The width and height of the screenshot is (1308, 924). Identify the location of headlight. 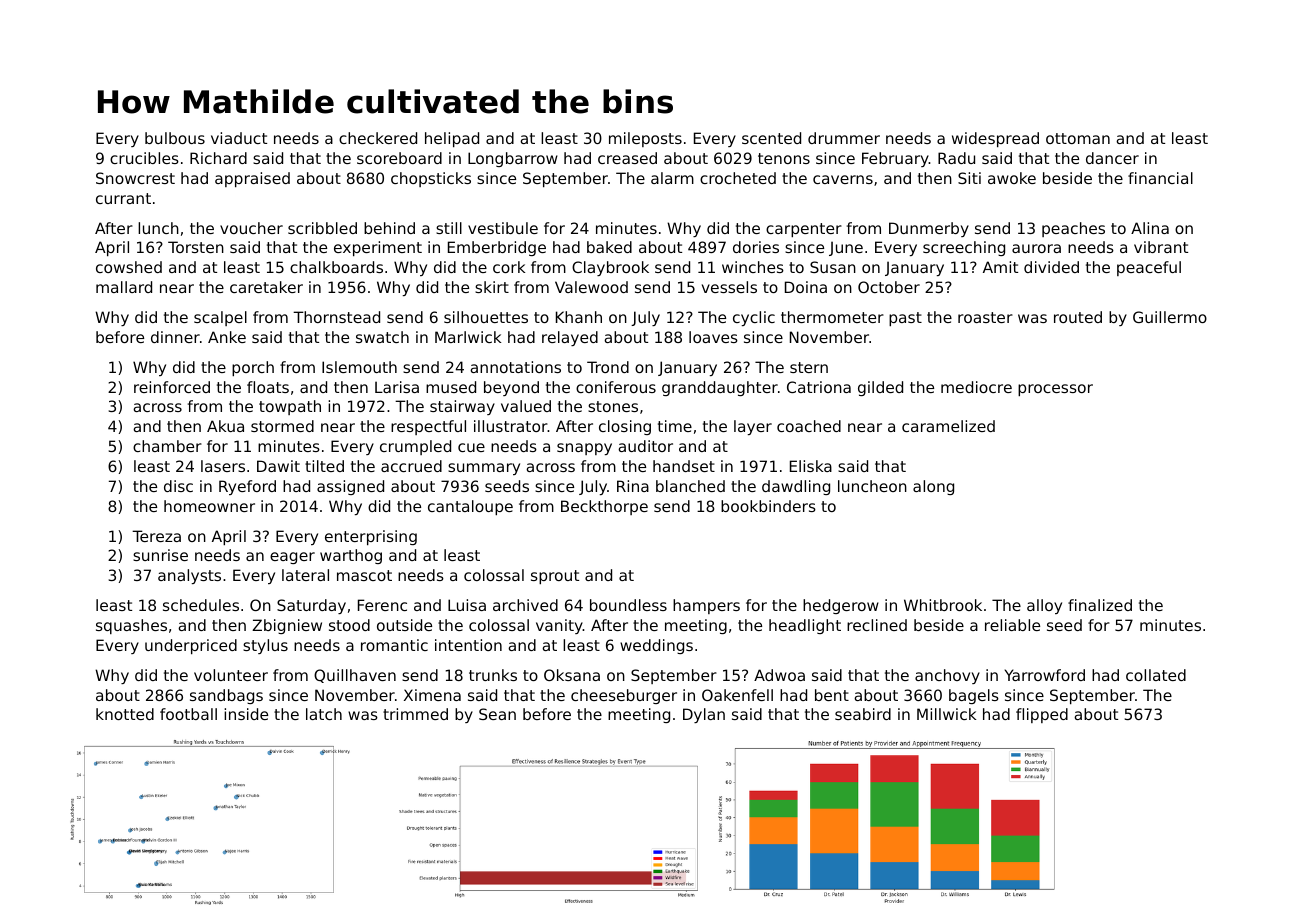
(805, 626).
